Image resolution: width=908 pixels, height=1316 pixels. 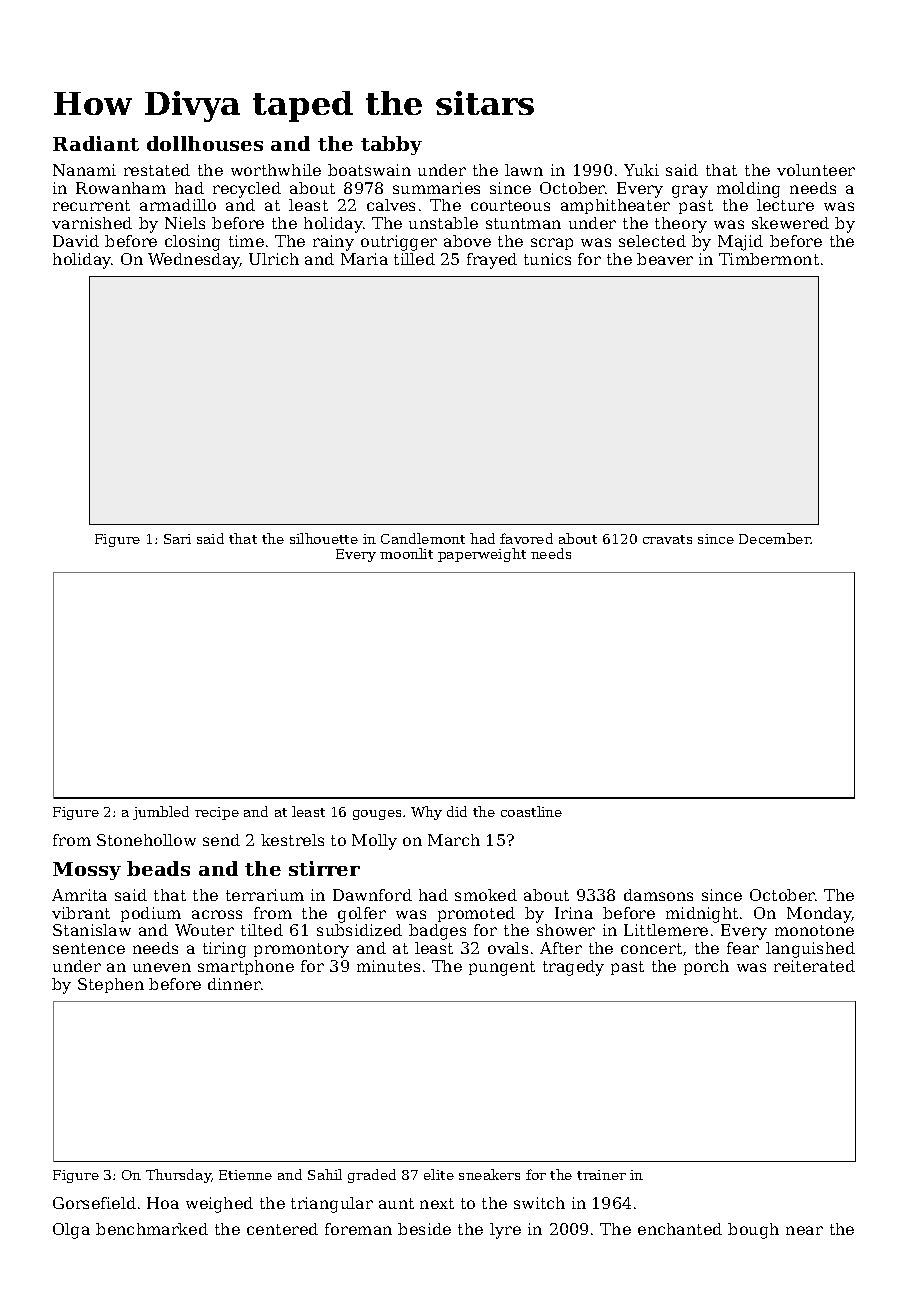 What do you see at coordinates (492, 261) in the screenshot?
I see `frayed` at bounding box center [492, 261].
